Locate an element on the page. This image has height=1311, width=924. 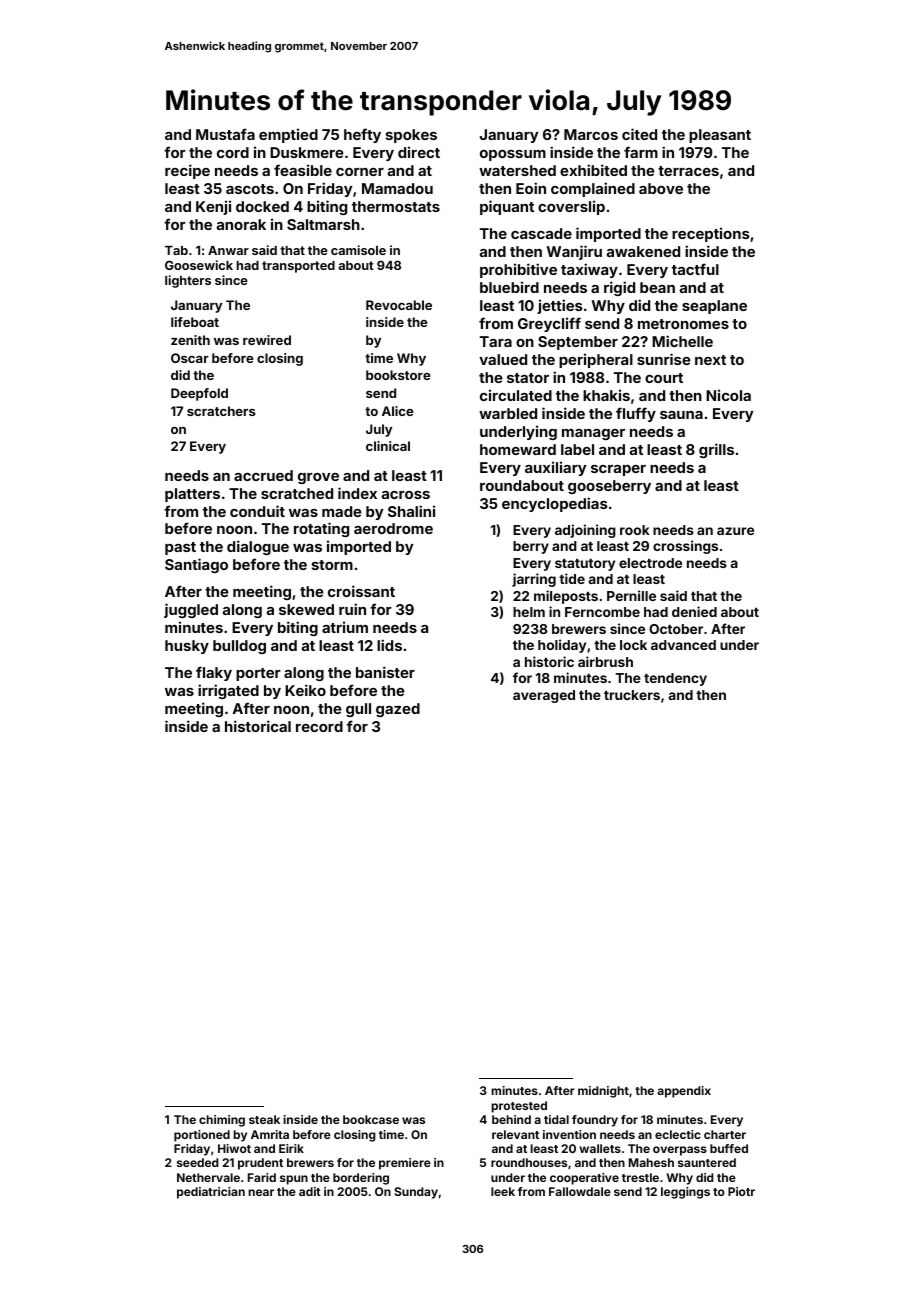
recipe is located at coordinates (187, 171).
